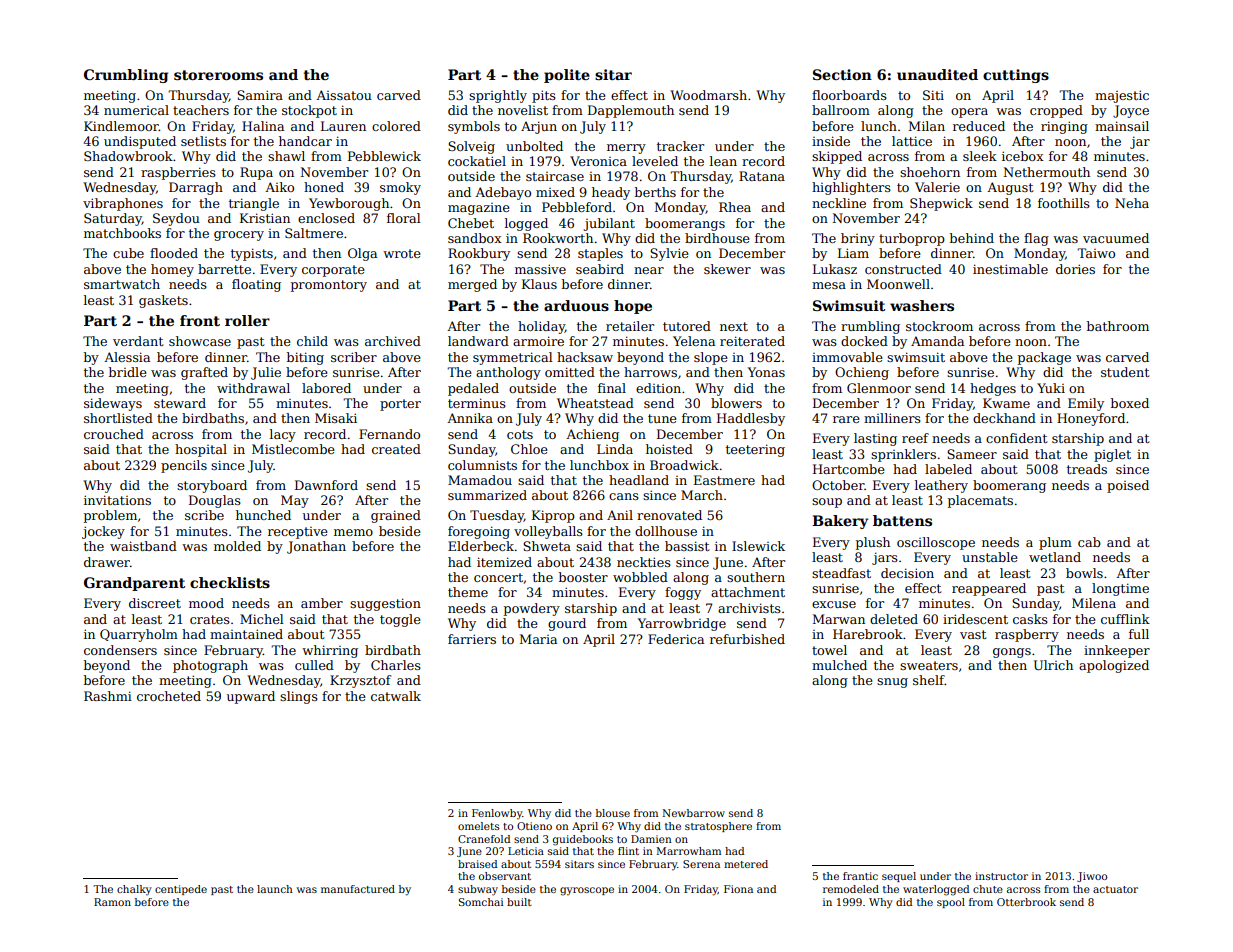 Image resolution: width=1233 pixels, height=952 pixels. I want to click on chalky, so click(134, 890).
